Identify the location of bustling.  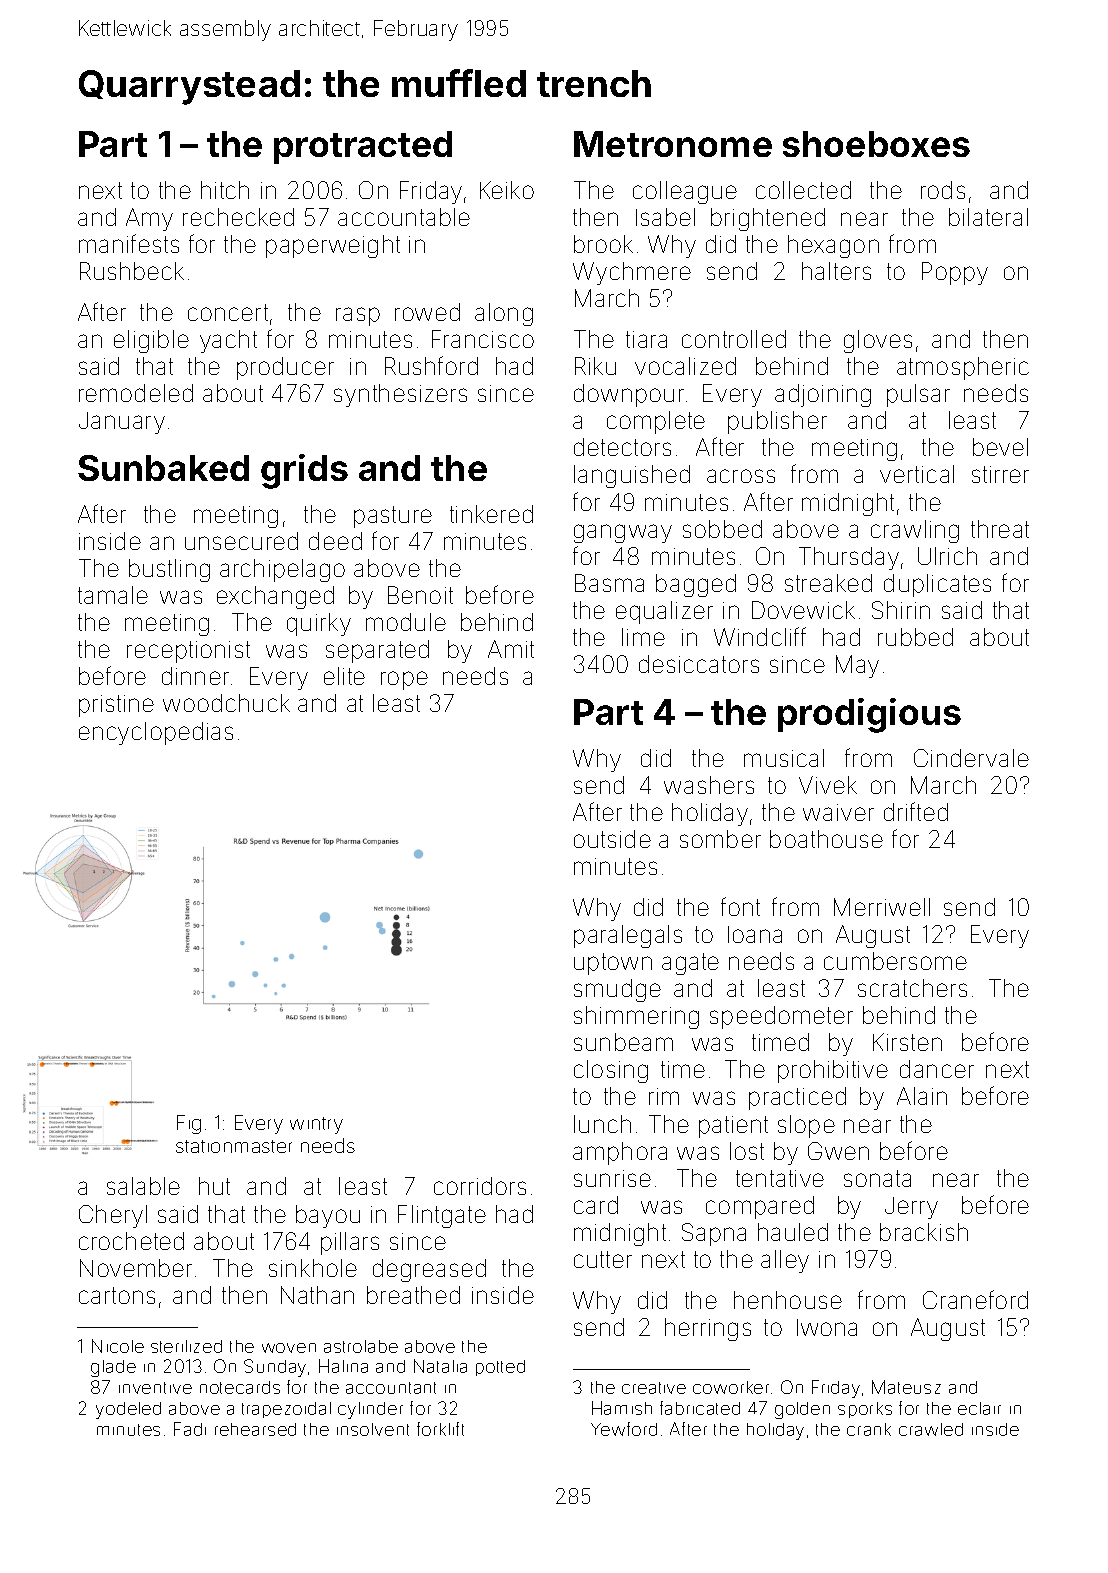
(169, 570).
